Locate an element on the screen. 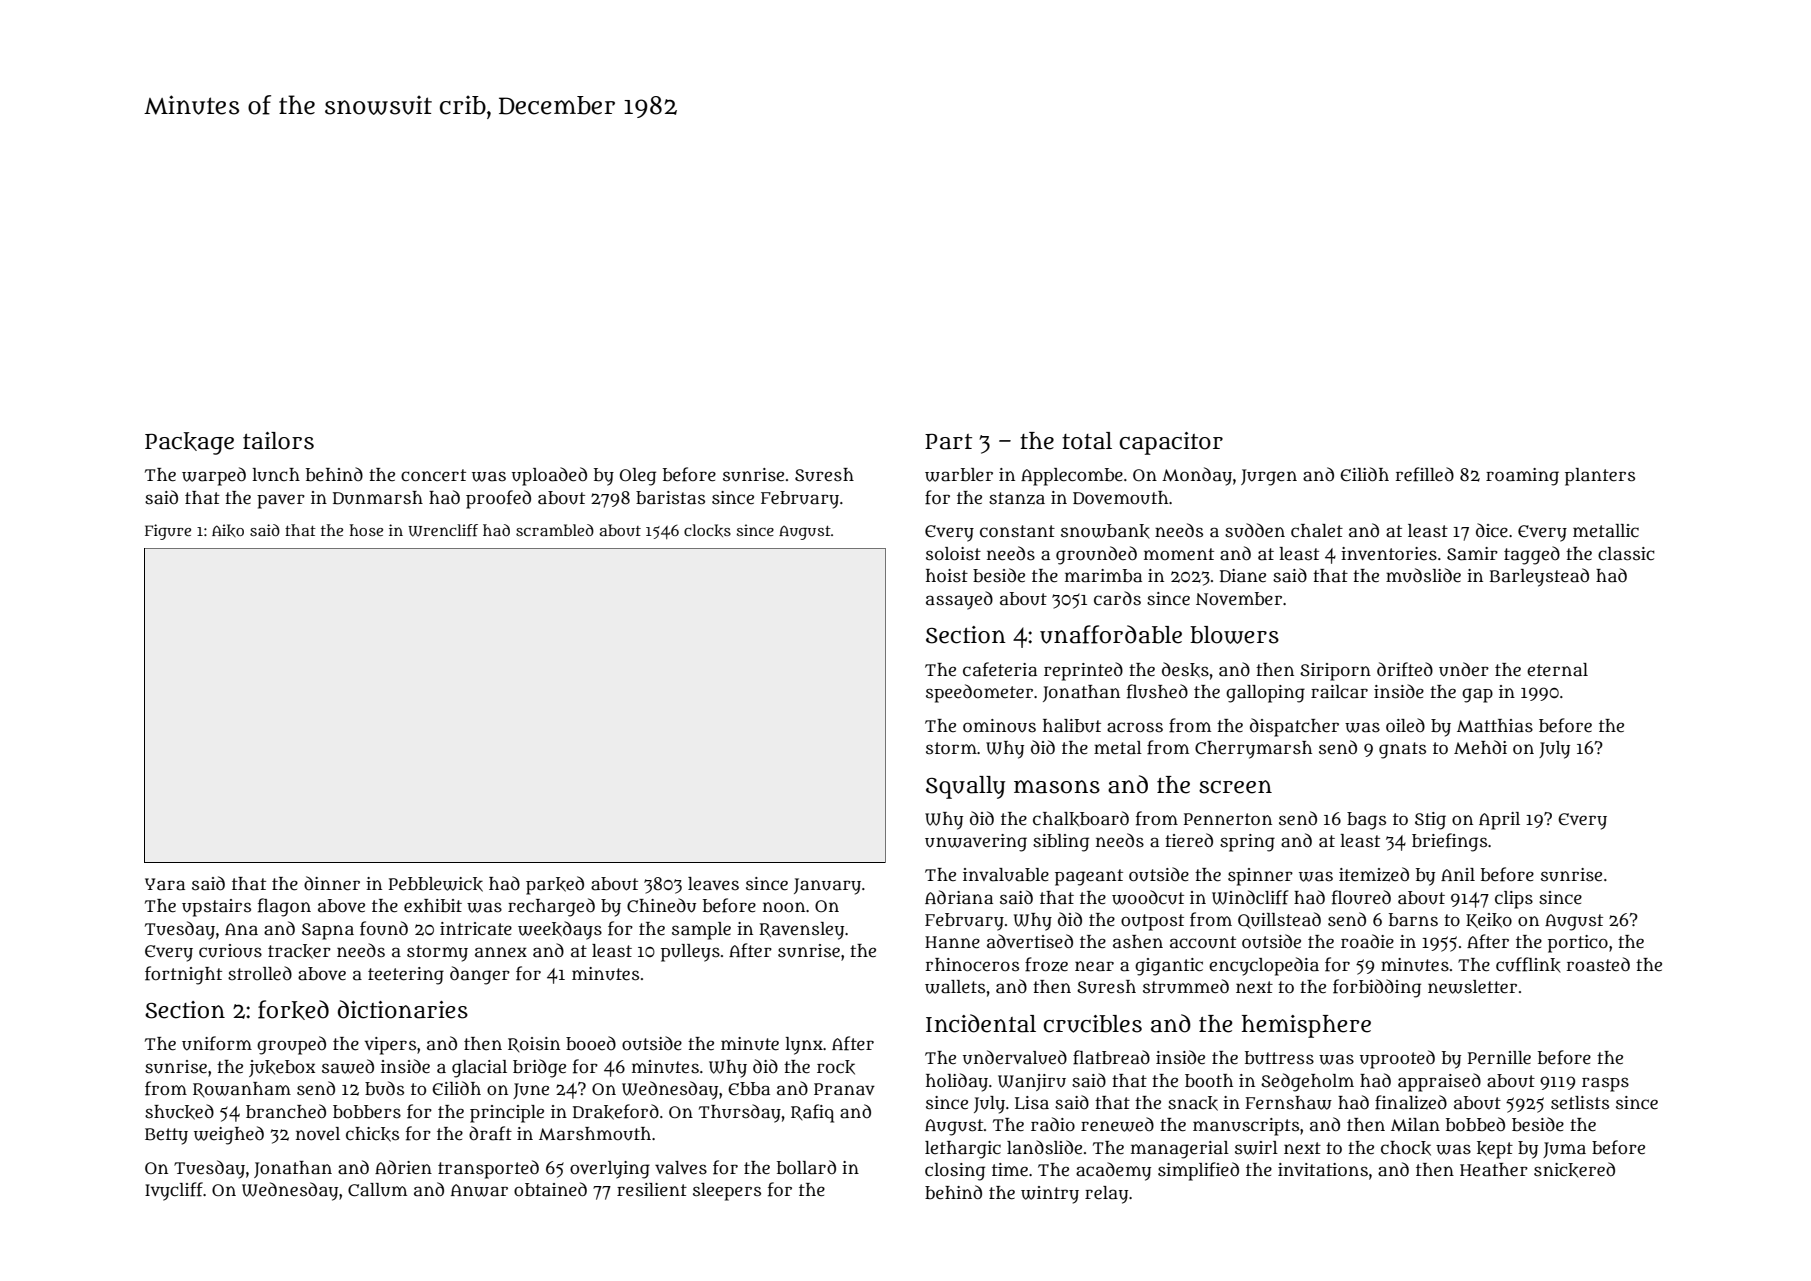 This screenshot has height=1281, width=1811. Adrien is located at coordinates (403, 1167).
